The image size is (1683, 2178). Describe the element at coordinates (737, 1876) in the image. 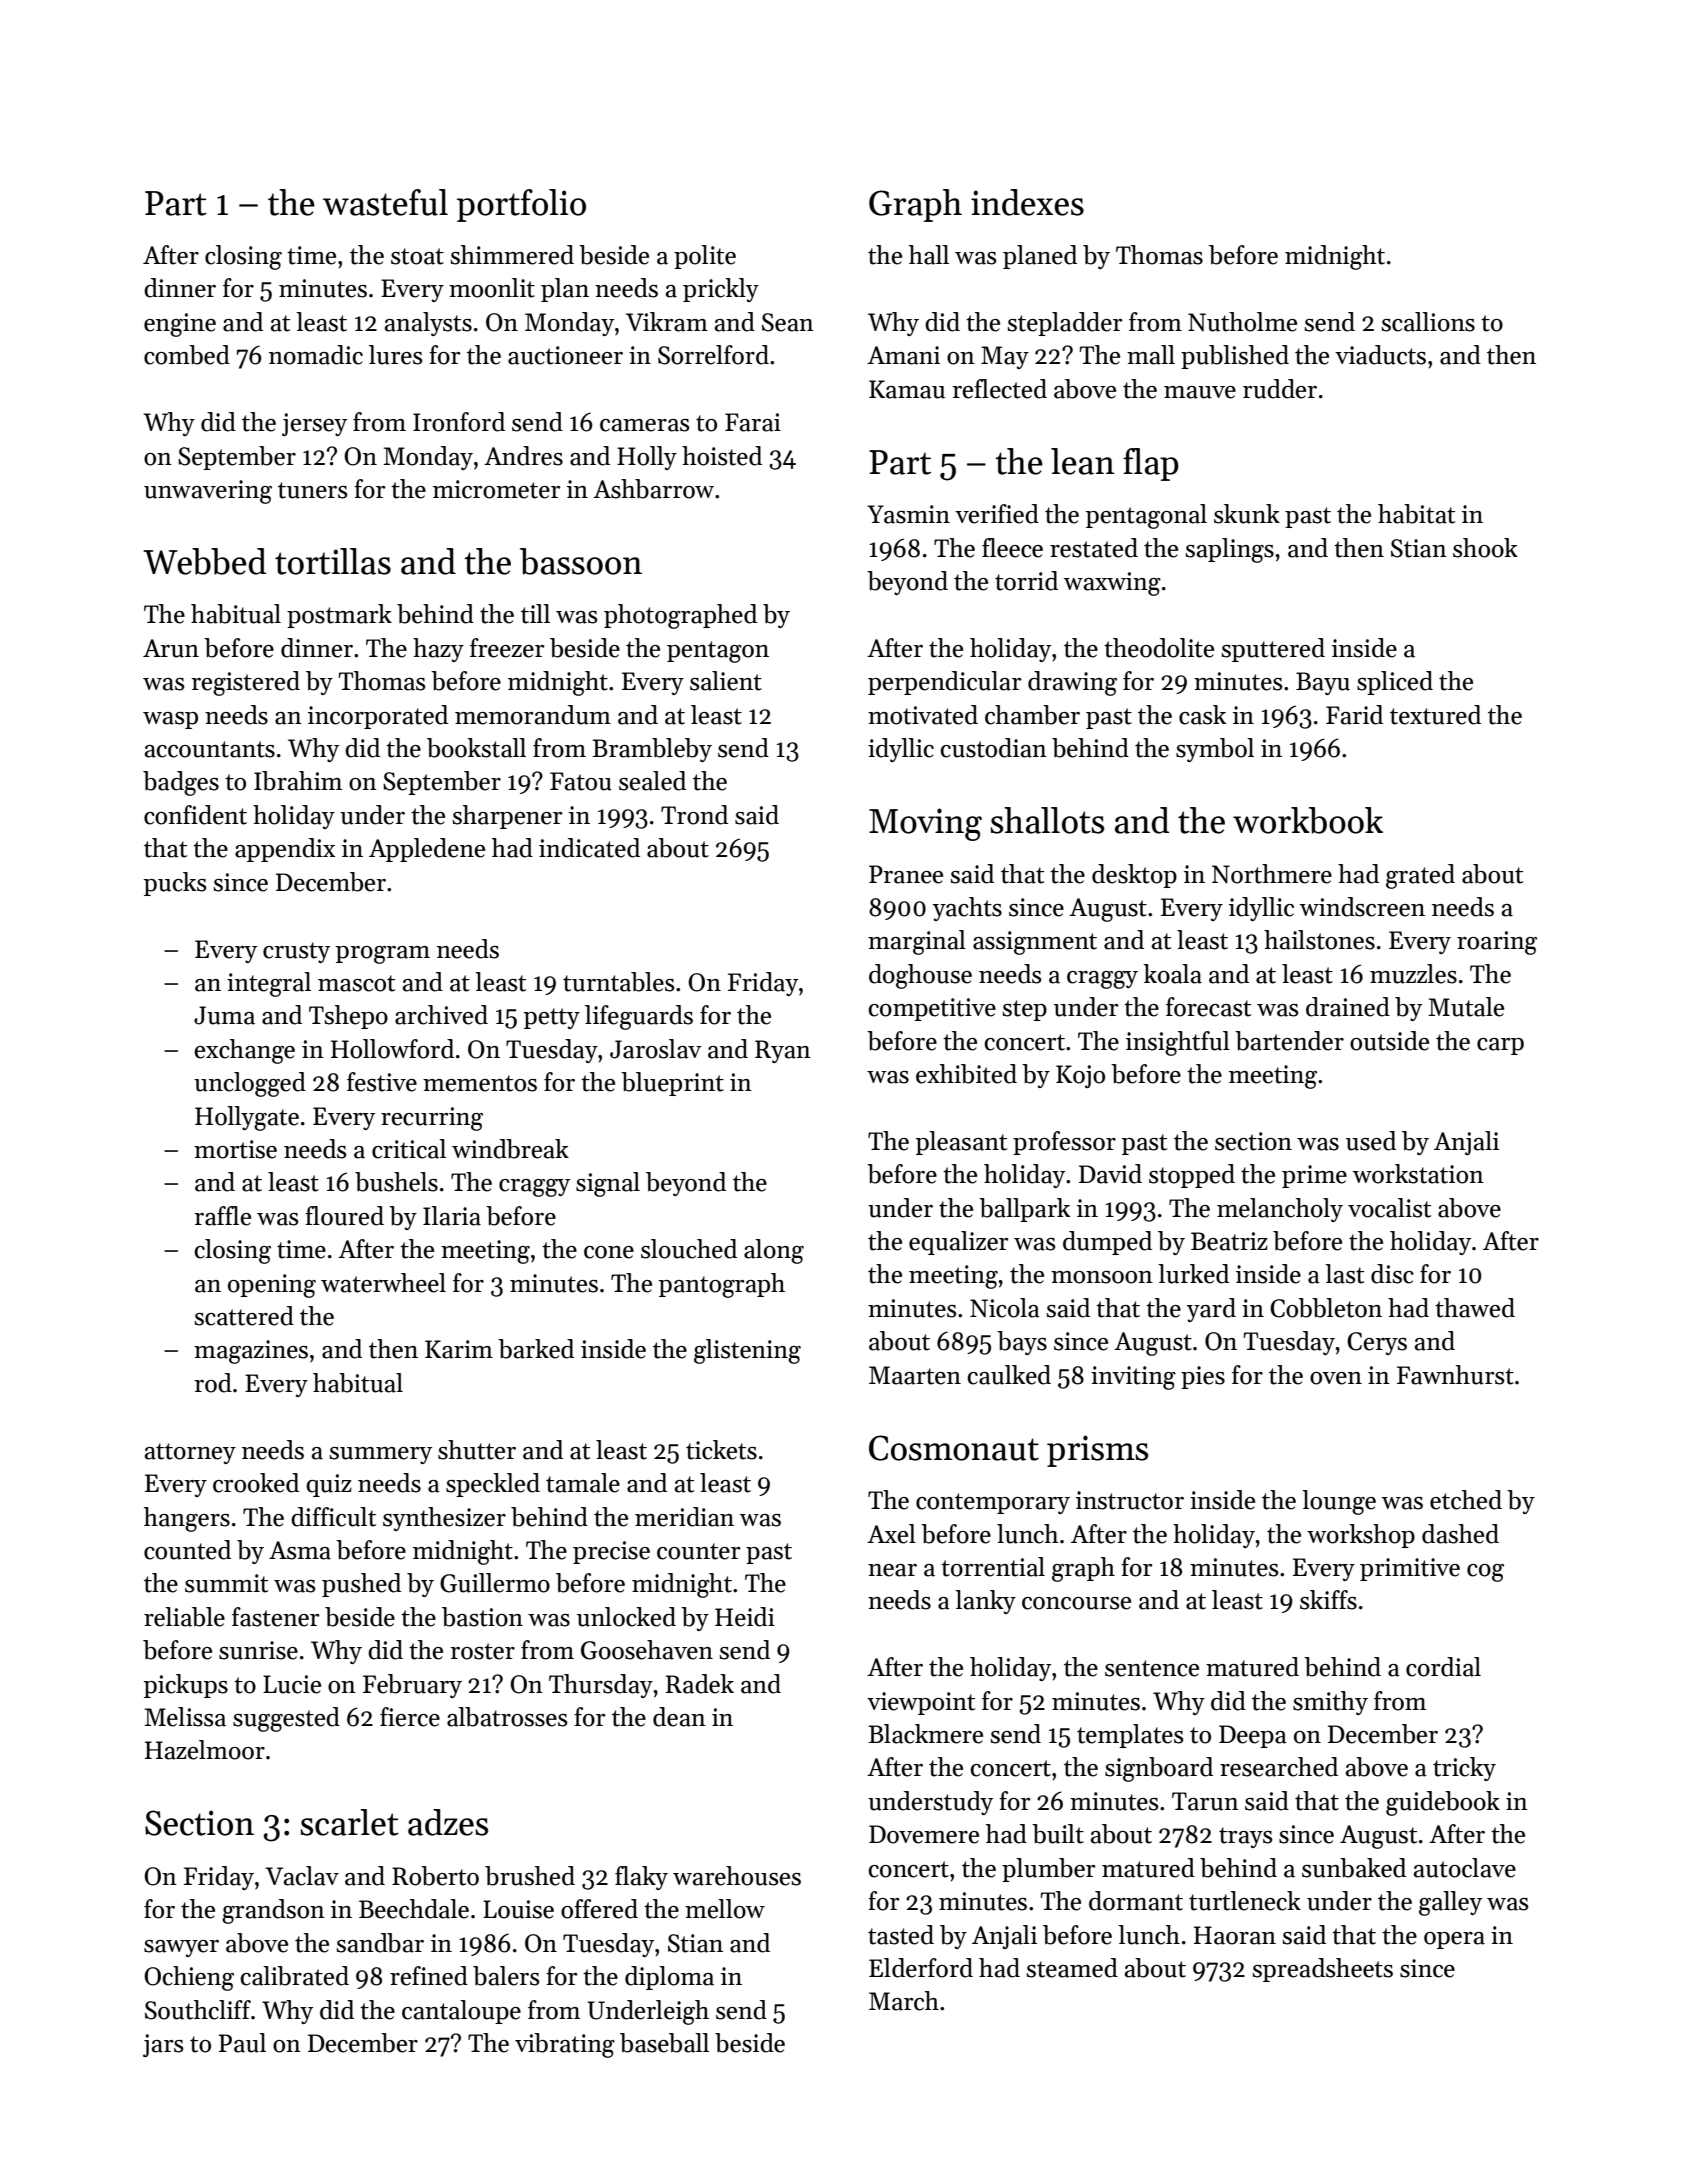

I see `warehouses` at that location.
